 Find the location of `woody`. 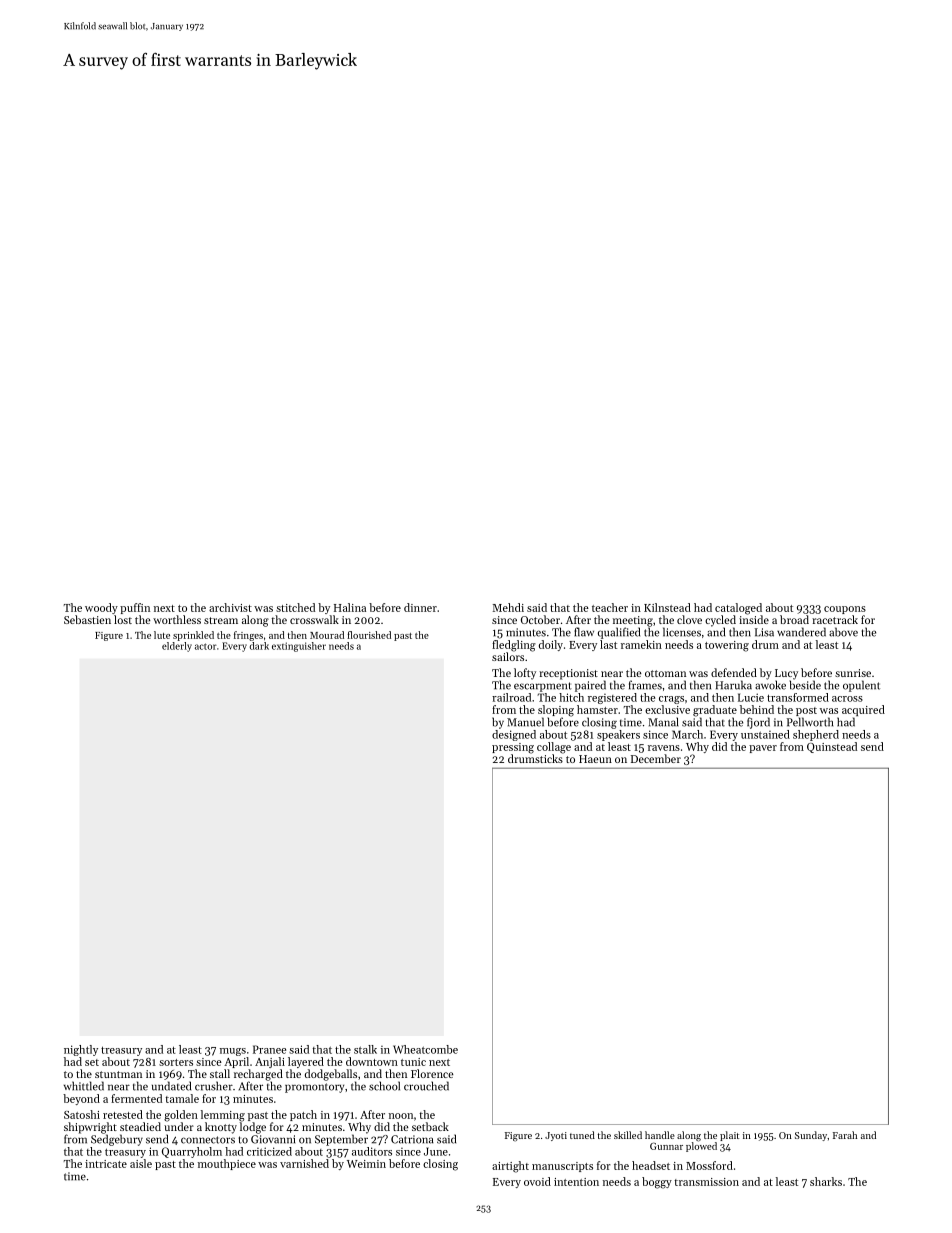

woody is located at coordinates (101, 608).
